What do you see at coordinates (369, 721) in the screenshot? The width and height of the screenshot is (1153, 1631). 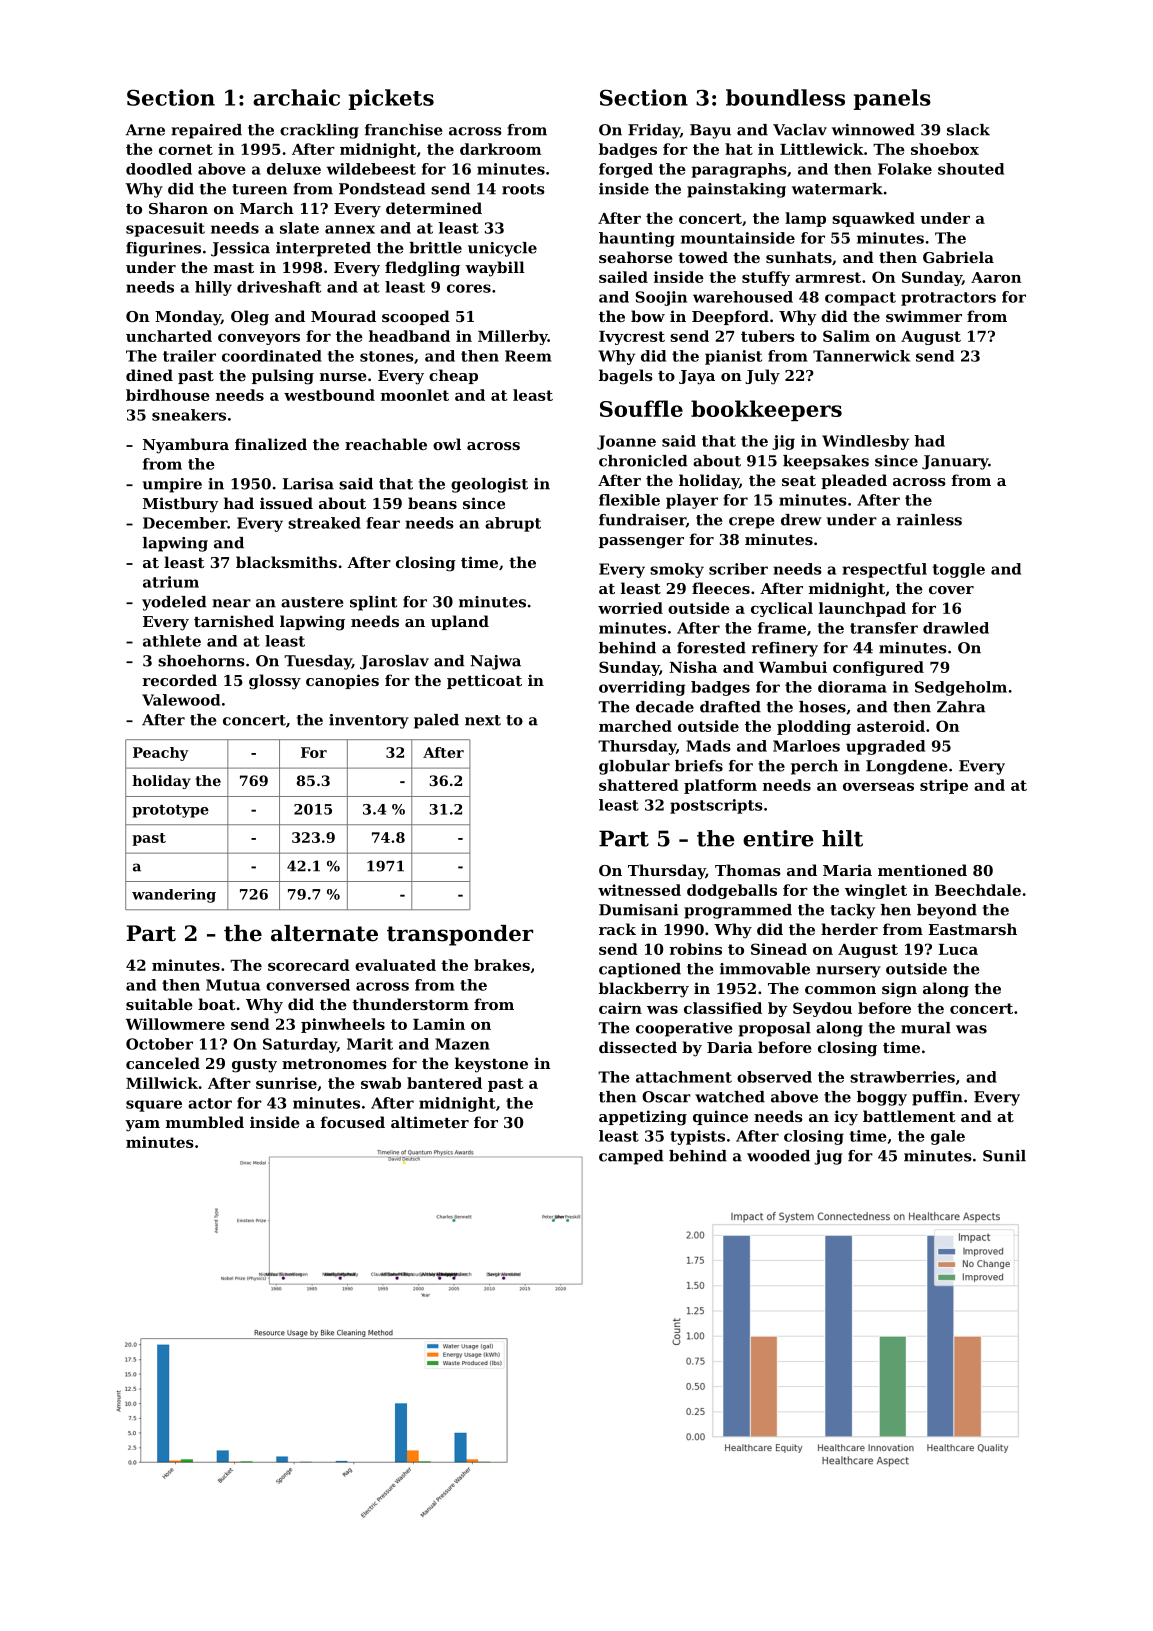 I see `inventory` at bounding box center [369, 721].
